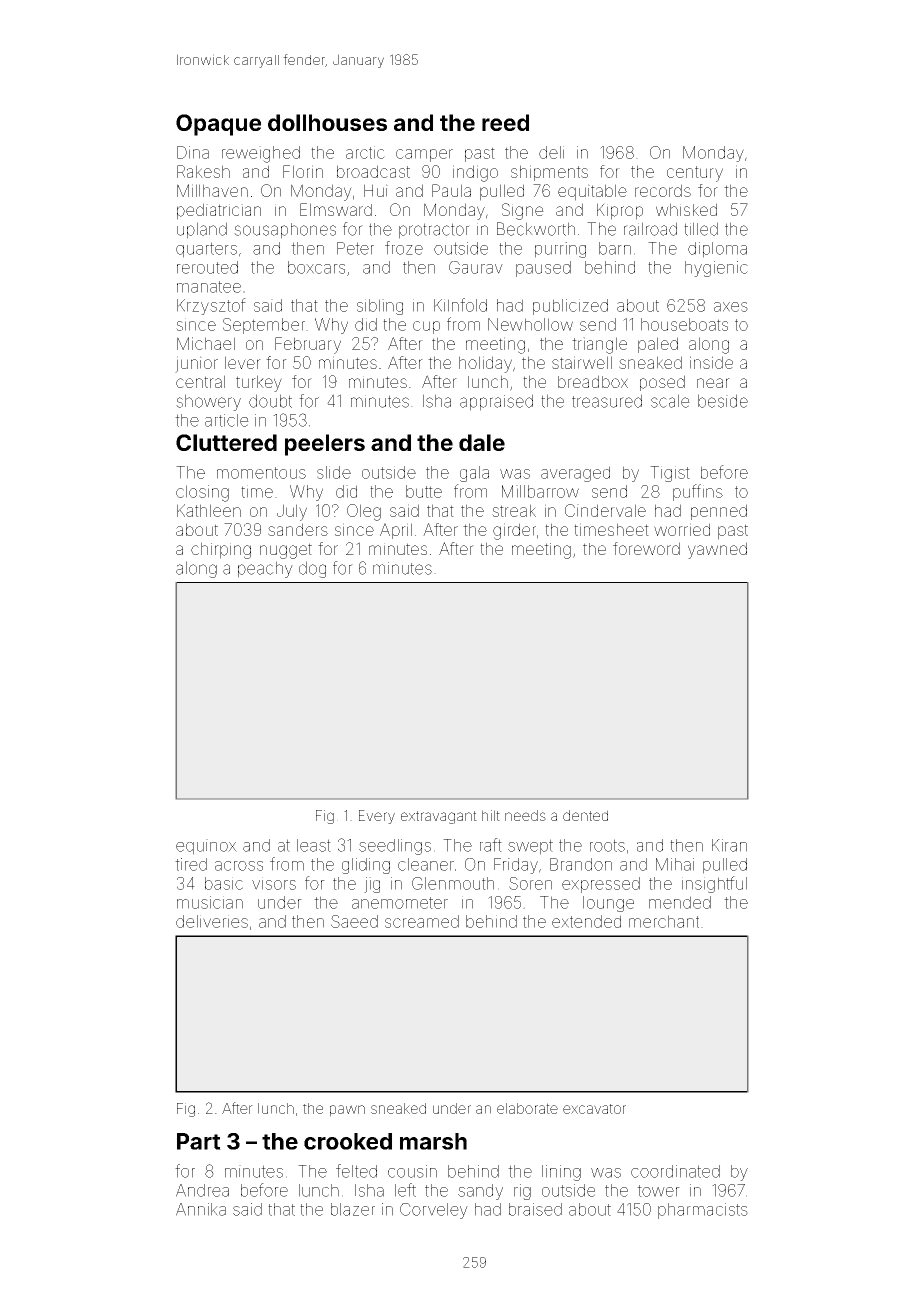  Describe the element at coordinates (354, 921) in the page. I see `Saeed` at that location.
